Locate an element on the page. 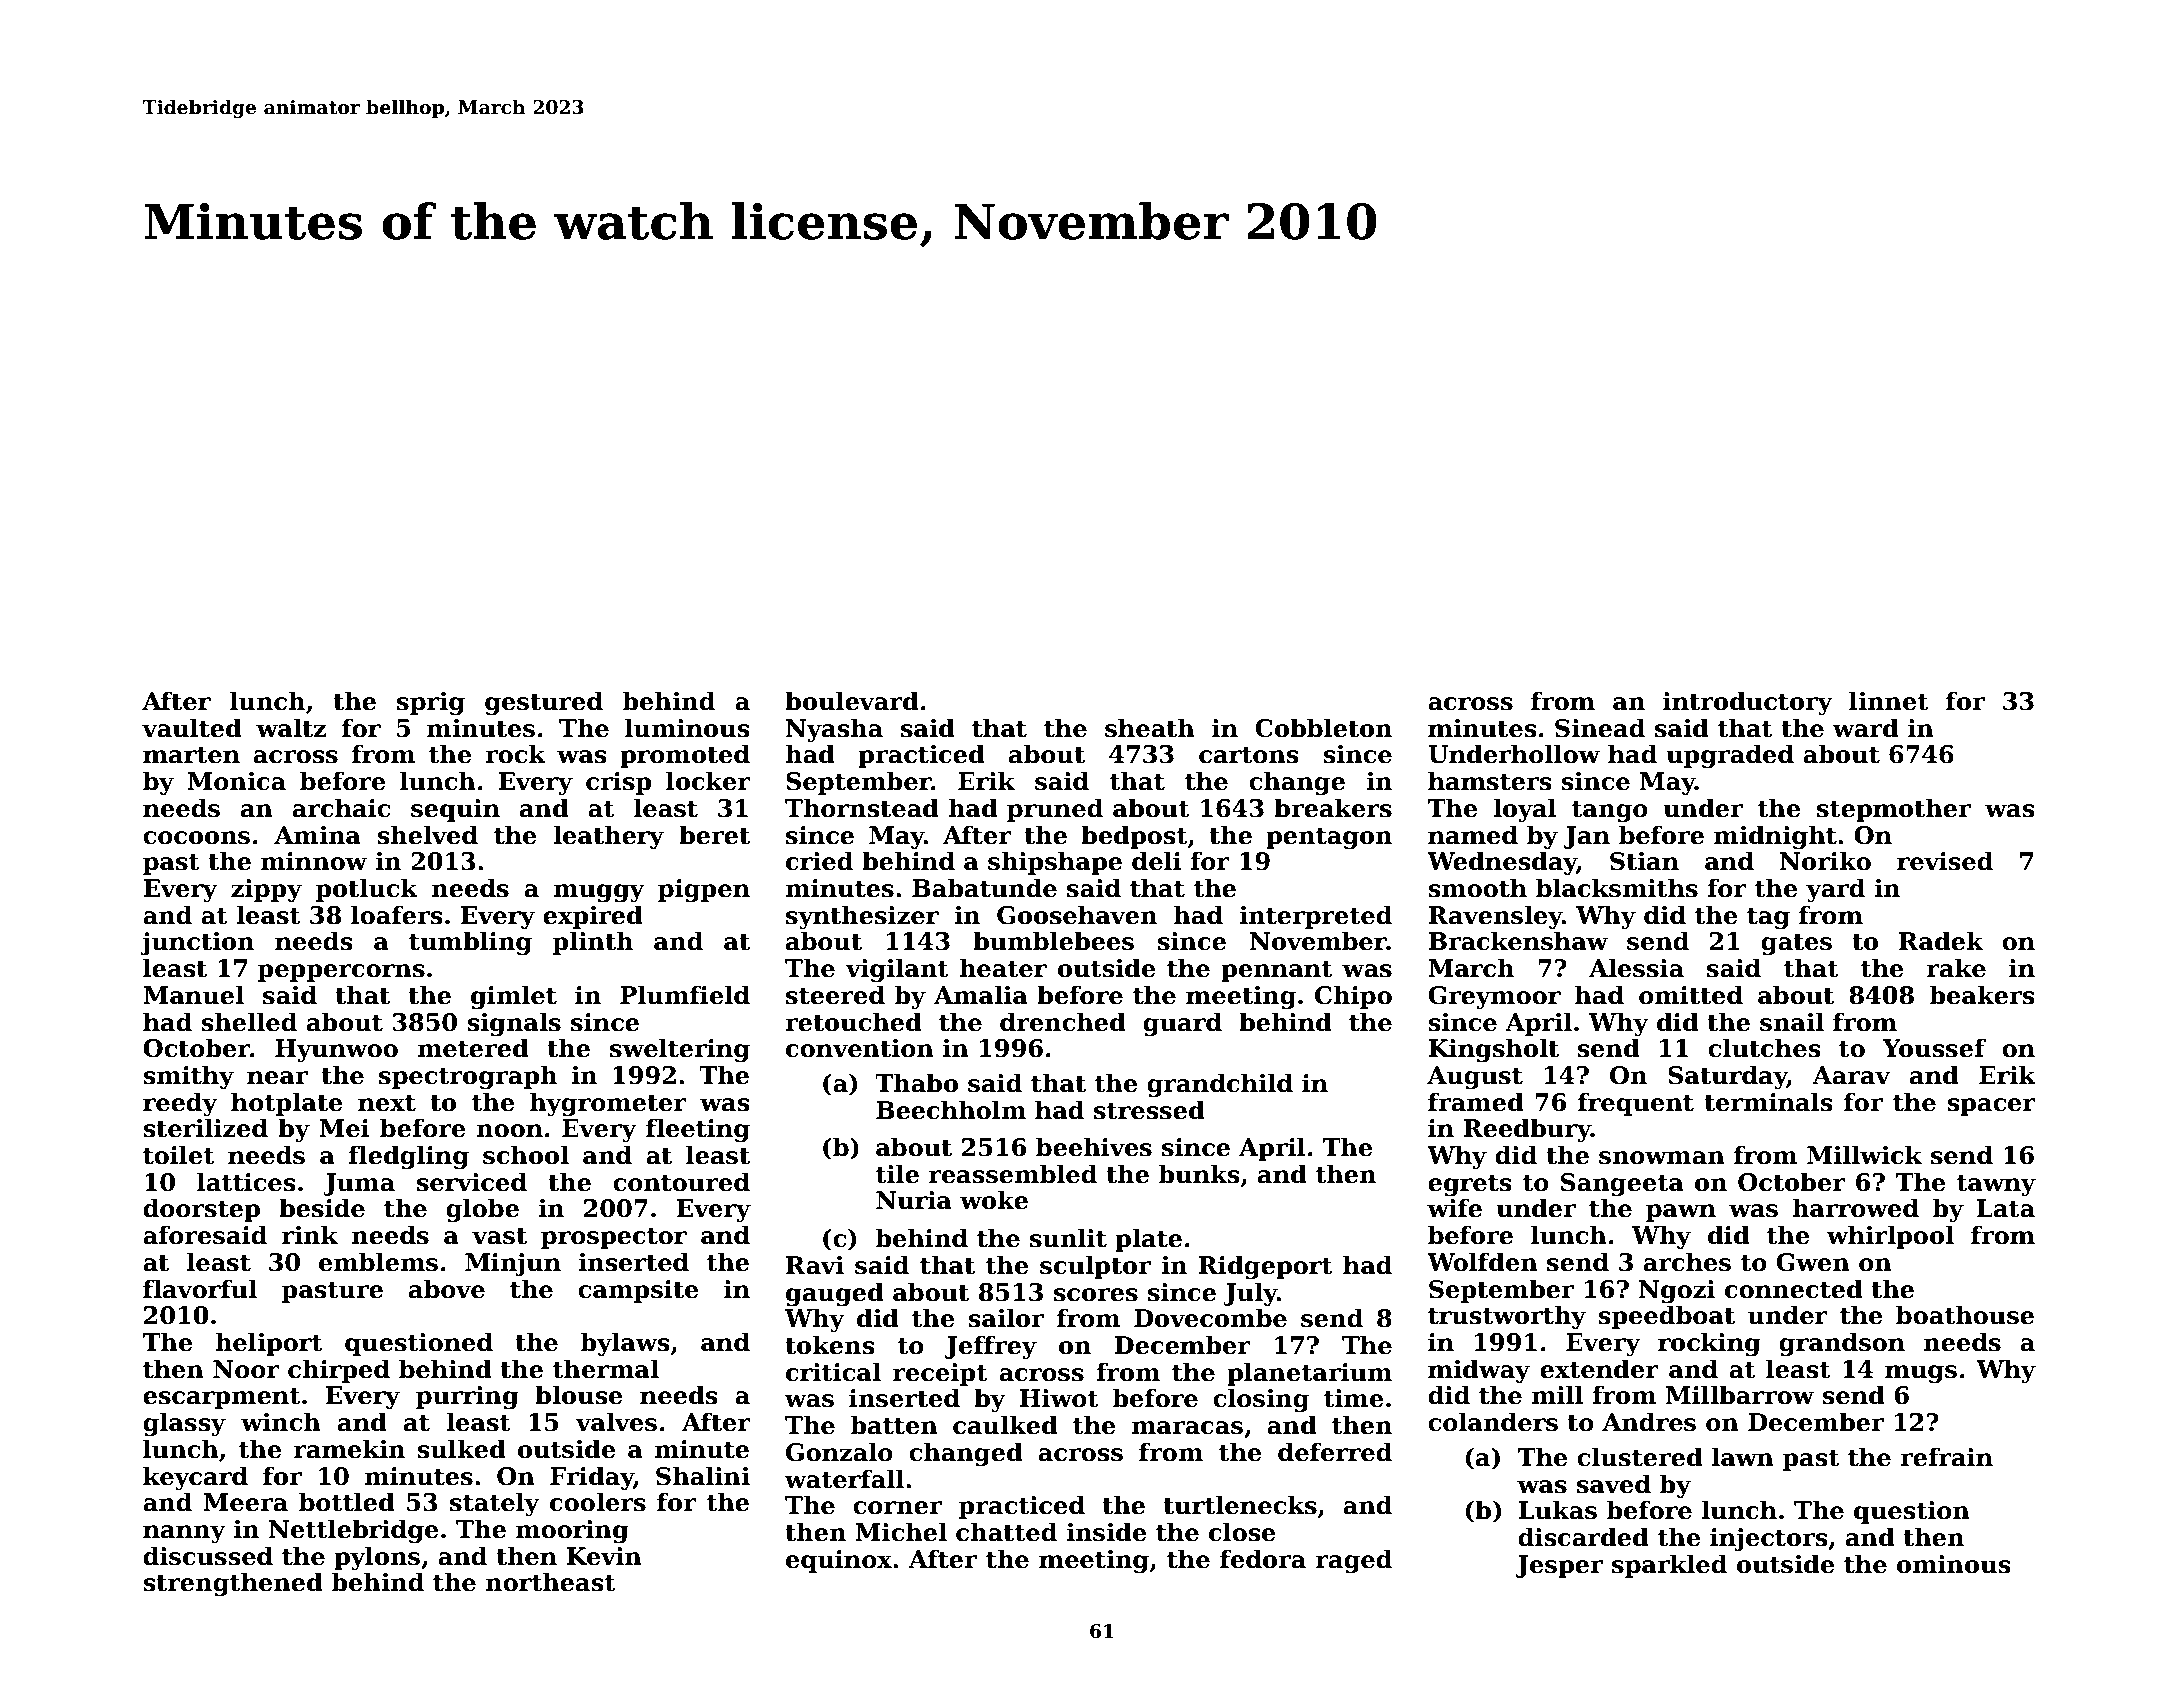 The image size is (2178, 1683). luminous is located at coordinates (687, 728).
